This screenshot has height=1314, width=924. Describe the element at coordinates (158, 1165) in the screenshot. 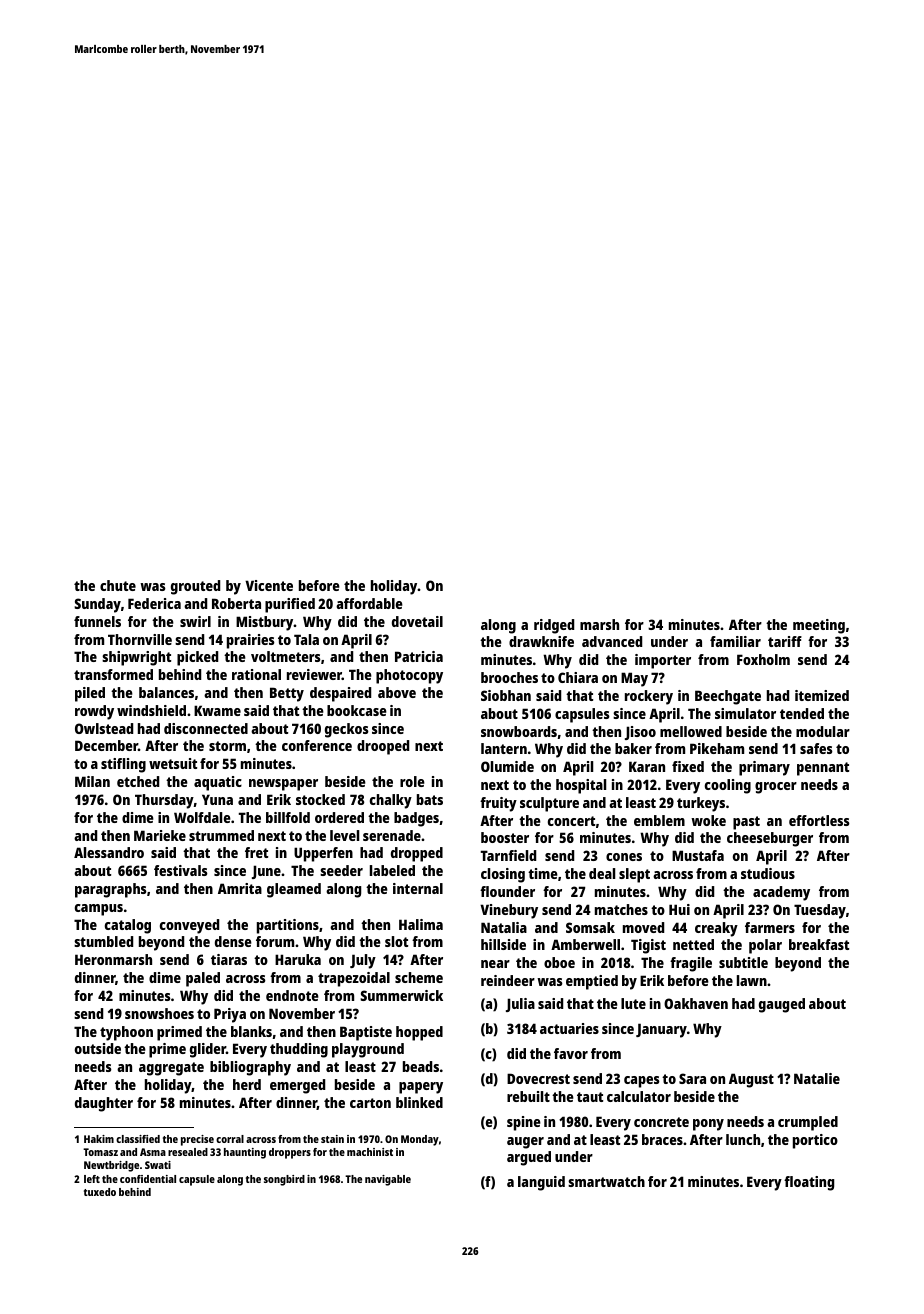

I see `Swati` at that location.
